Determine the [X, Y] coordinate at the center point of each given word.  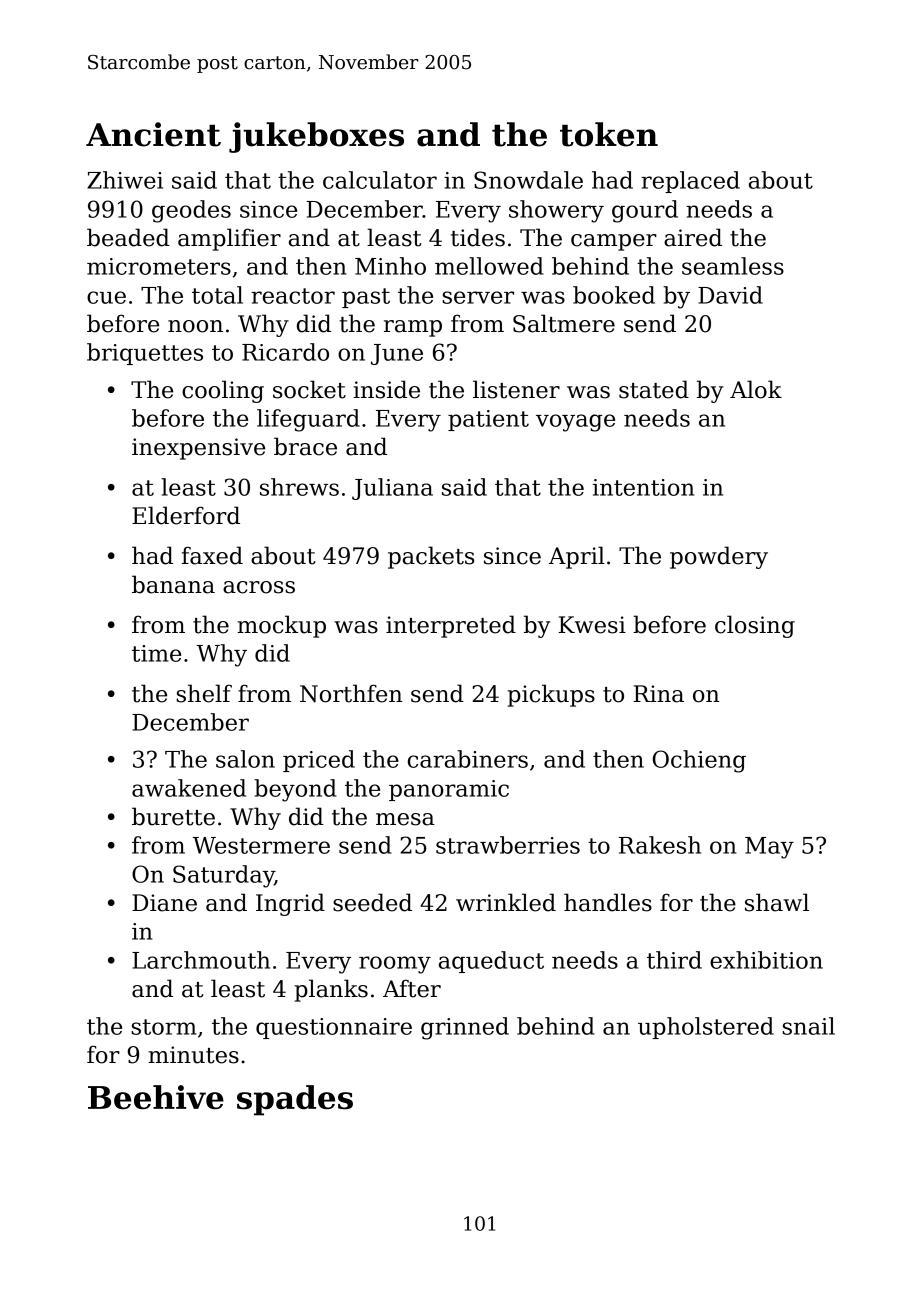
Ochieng [699, 761]
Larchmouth [201, 960]
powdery [719, 557]
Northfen [351, 693]
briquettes [145, 354]
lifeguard [308, 420]
